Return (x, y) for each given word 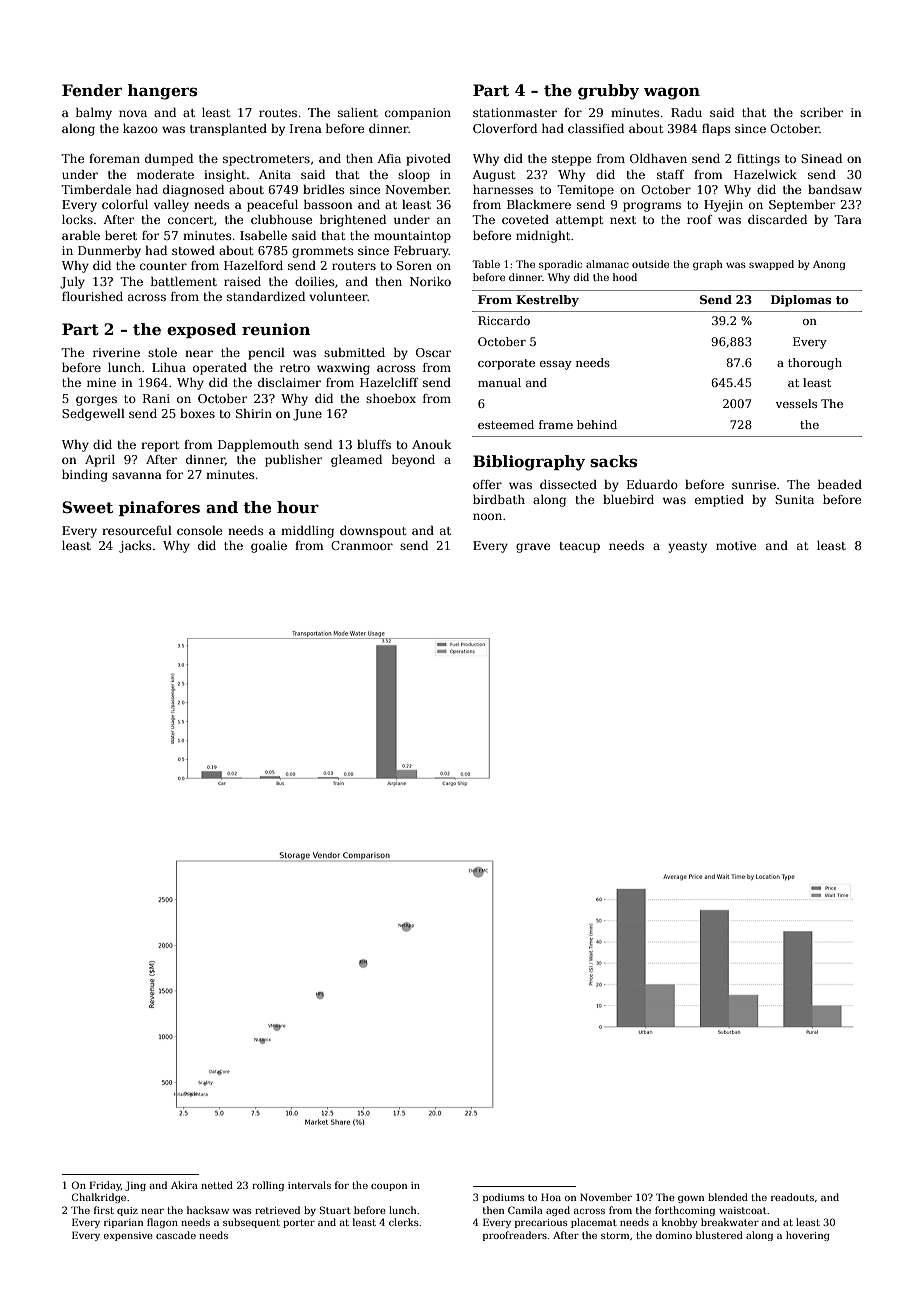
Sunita (794, 499)
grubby (608, 92)
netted (217, 1185)
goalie (269, 547)
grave (533, 548)
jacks (135, 547)
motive (736, 545)
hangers (162, 92)
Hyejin (723, 206)
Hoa (551, 1197)
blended (728, 1197)
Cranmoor (362, 545)
